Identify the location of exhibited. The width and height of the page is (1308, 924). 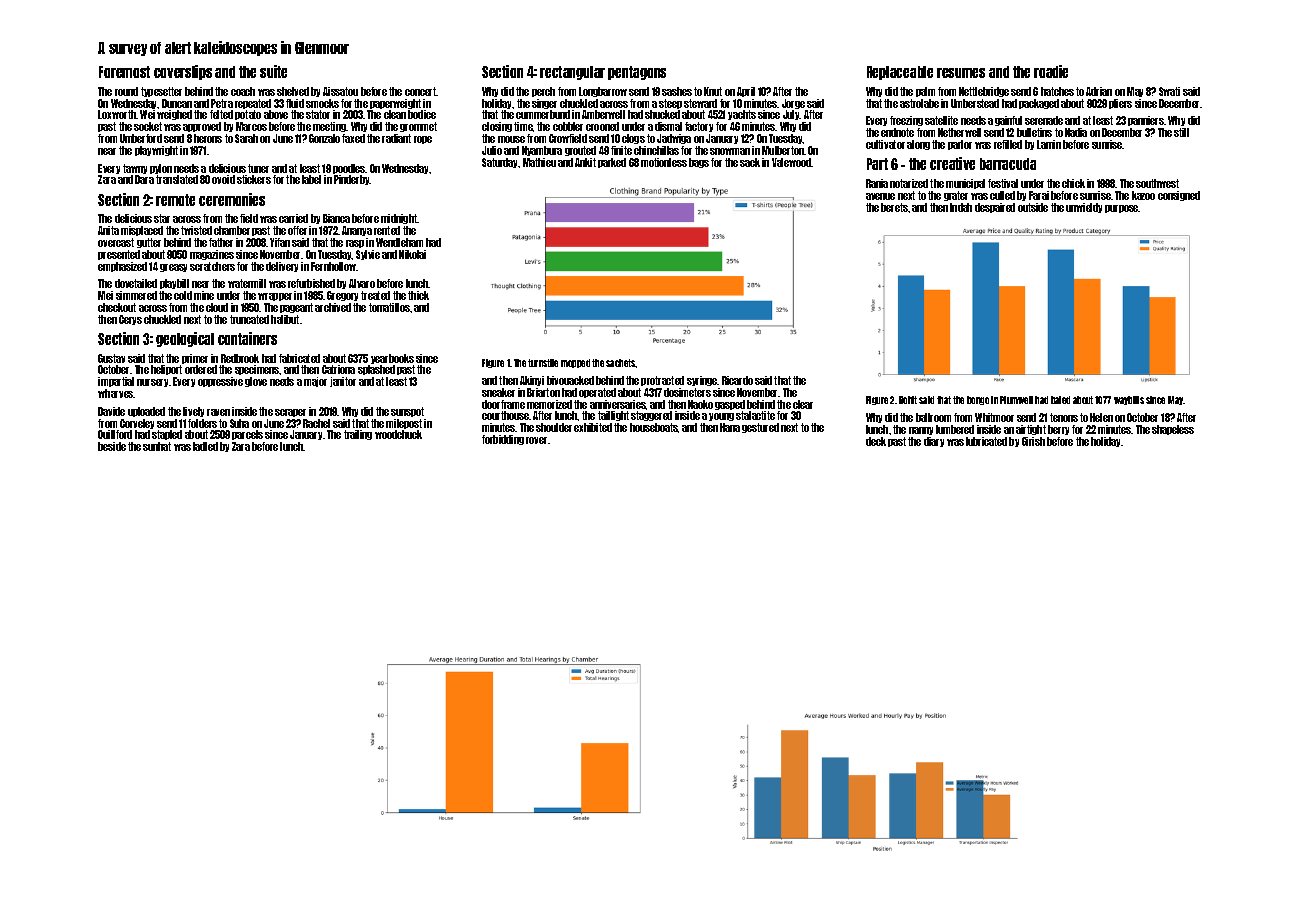
(593, 427).
